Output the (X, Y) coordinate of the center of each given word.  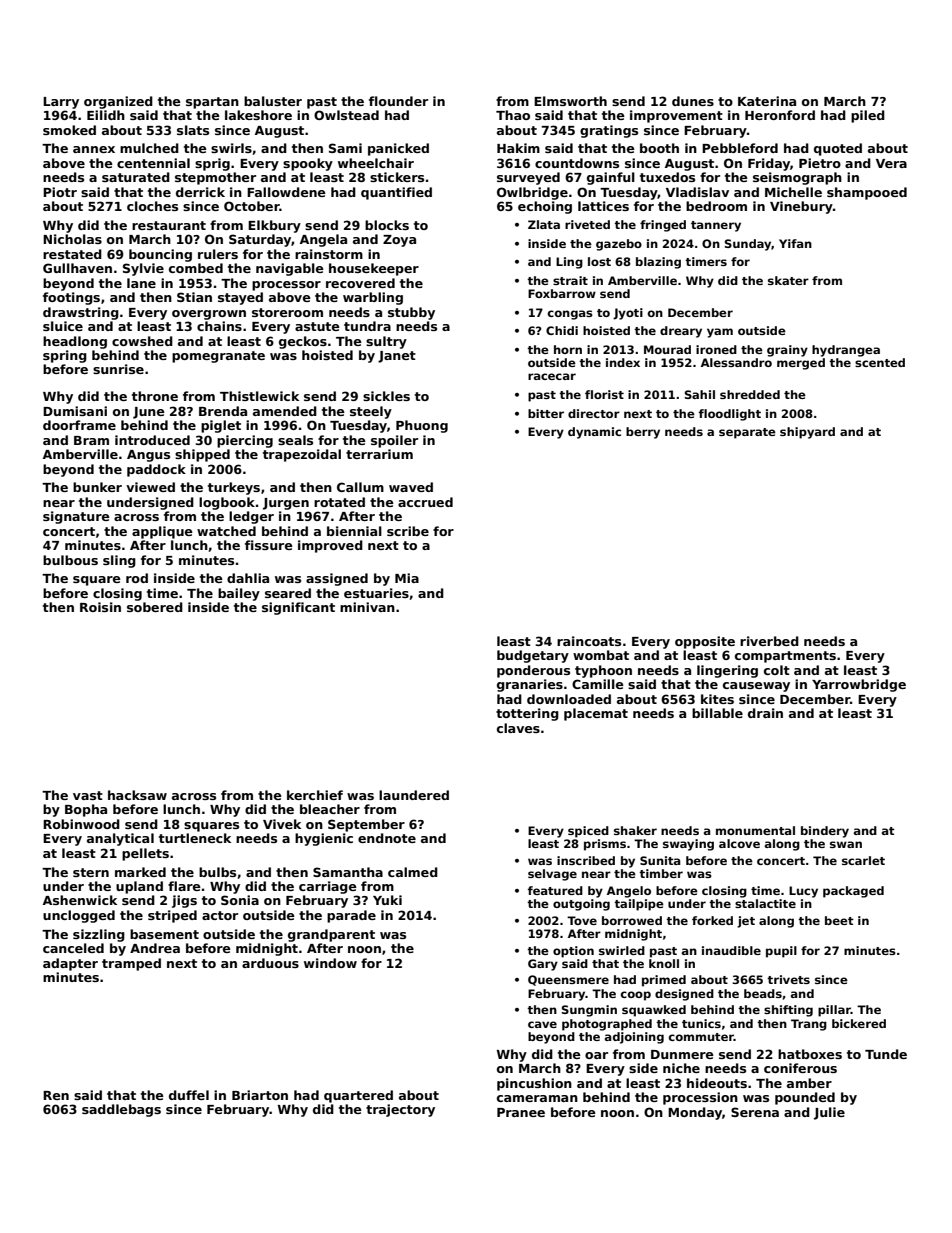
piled (868, 116)
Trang (809, 1025)
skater (788, 280)
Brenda (223, 411)
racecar (552, 376)
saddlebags (121, 1110)
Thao (513, 115)
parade (351, 916)
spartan (212, 103)
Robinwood (81, 824)
